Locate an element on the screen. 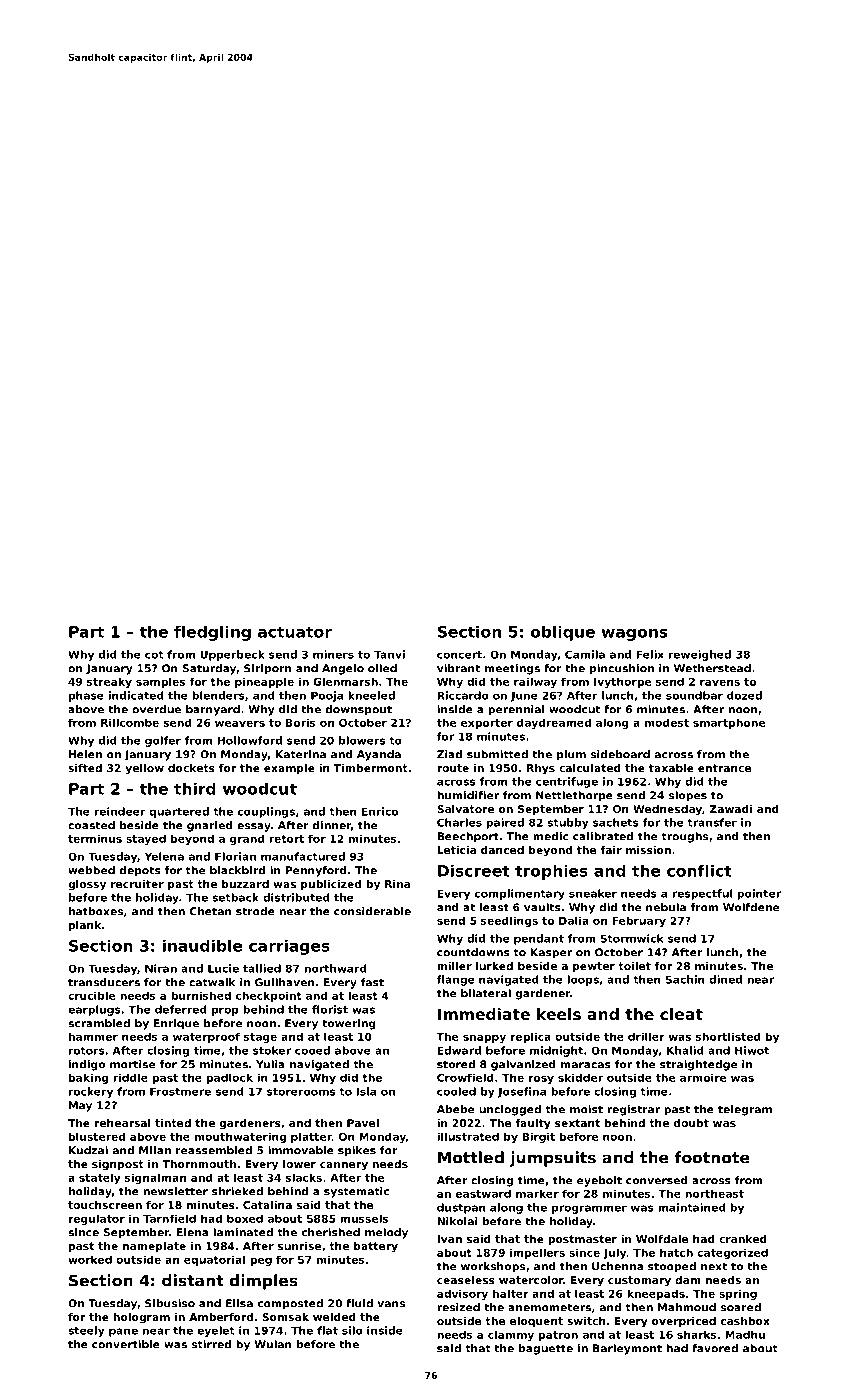  Milan is located at coordinates (155, 1150).
